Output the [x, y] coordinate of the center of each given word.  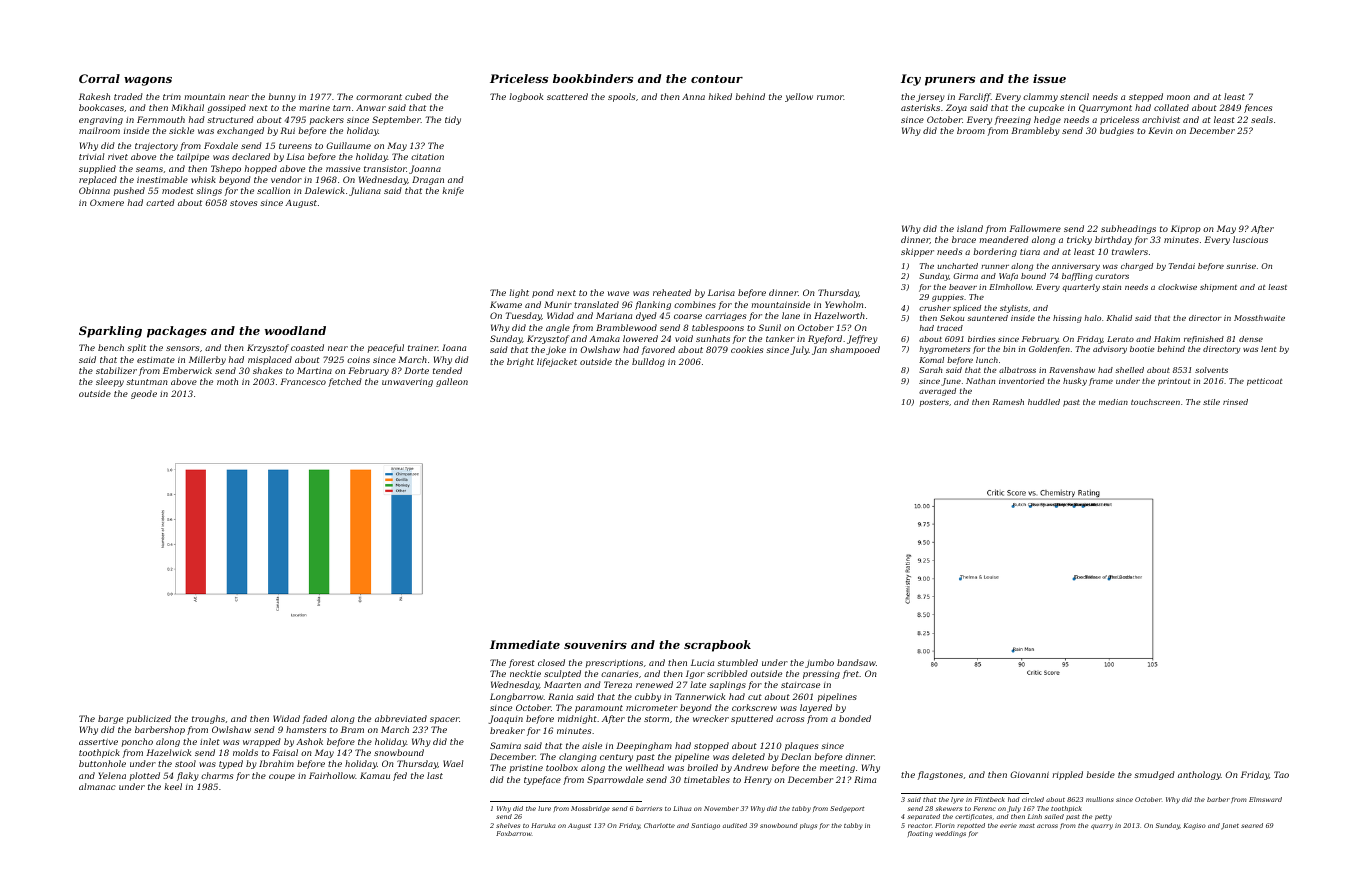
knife [453, 191]
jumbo [819, 663]
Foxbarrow [514, 833]
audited [735, 825]
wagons [148, 81]
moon [1178, 97]
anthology [1199, 775]
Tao [1281, 774]
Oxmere [107, 202]
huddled [1044, 402]
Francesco [303, 381]
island [970, 228]
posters [934, 403]
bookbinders [593, 78]
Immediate [525, 644]
